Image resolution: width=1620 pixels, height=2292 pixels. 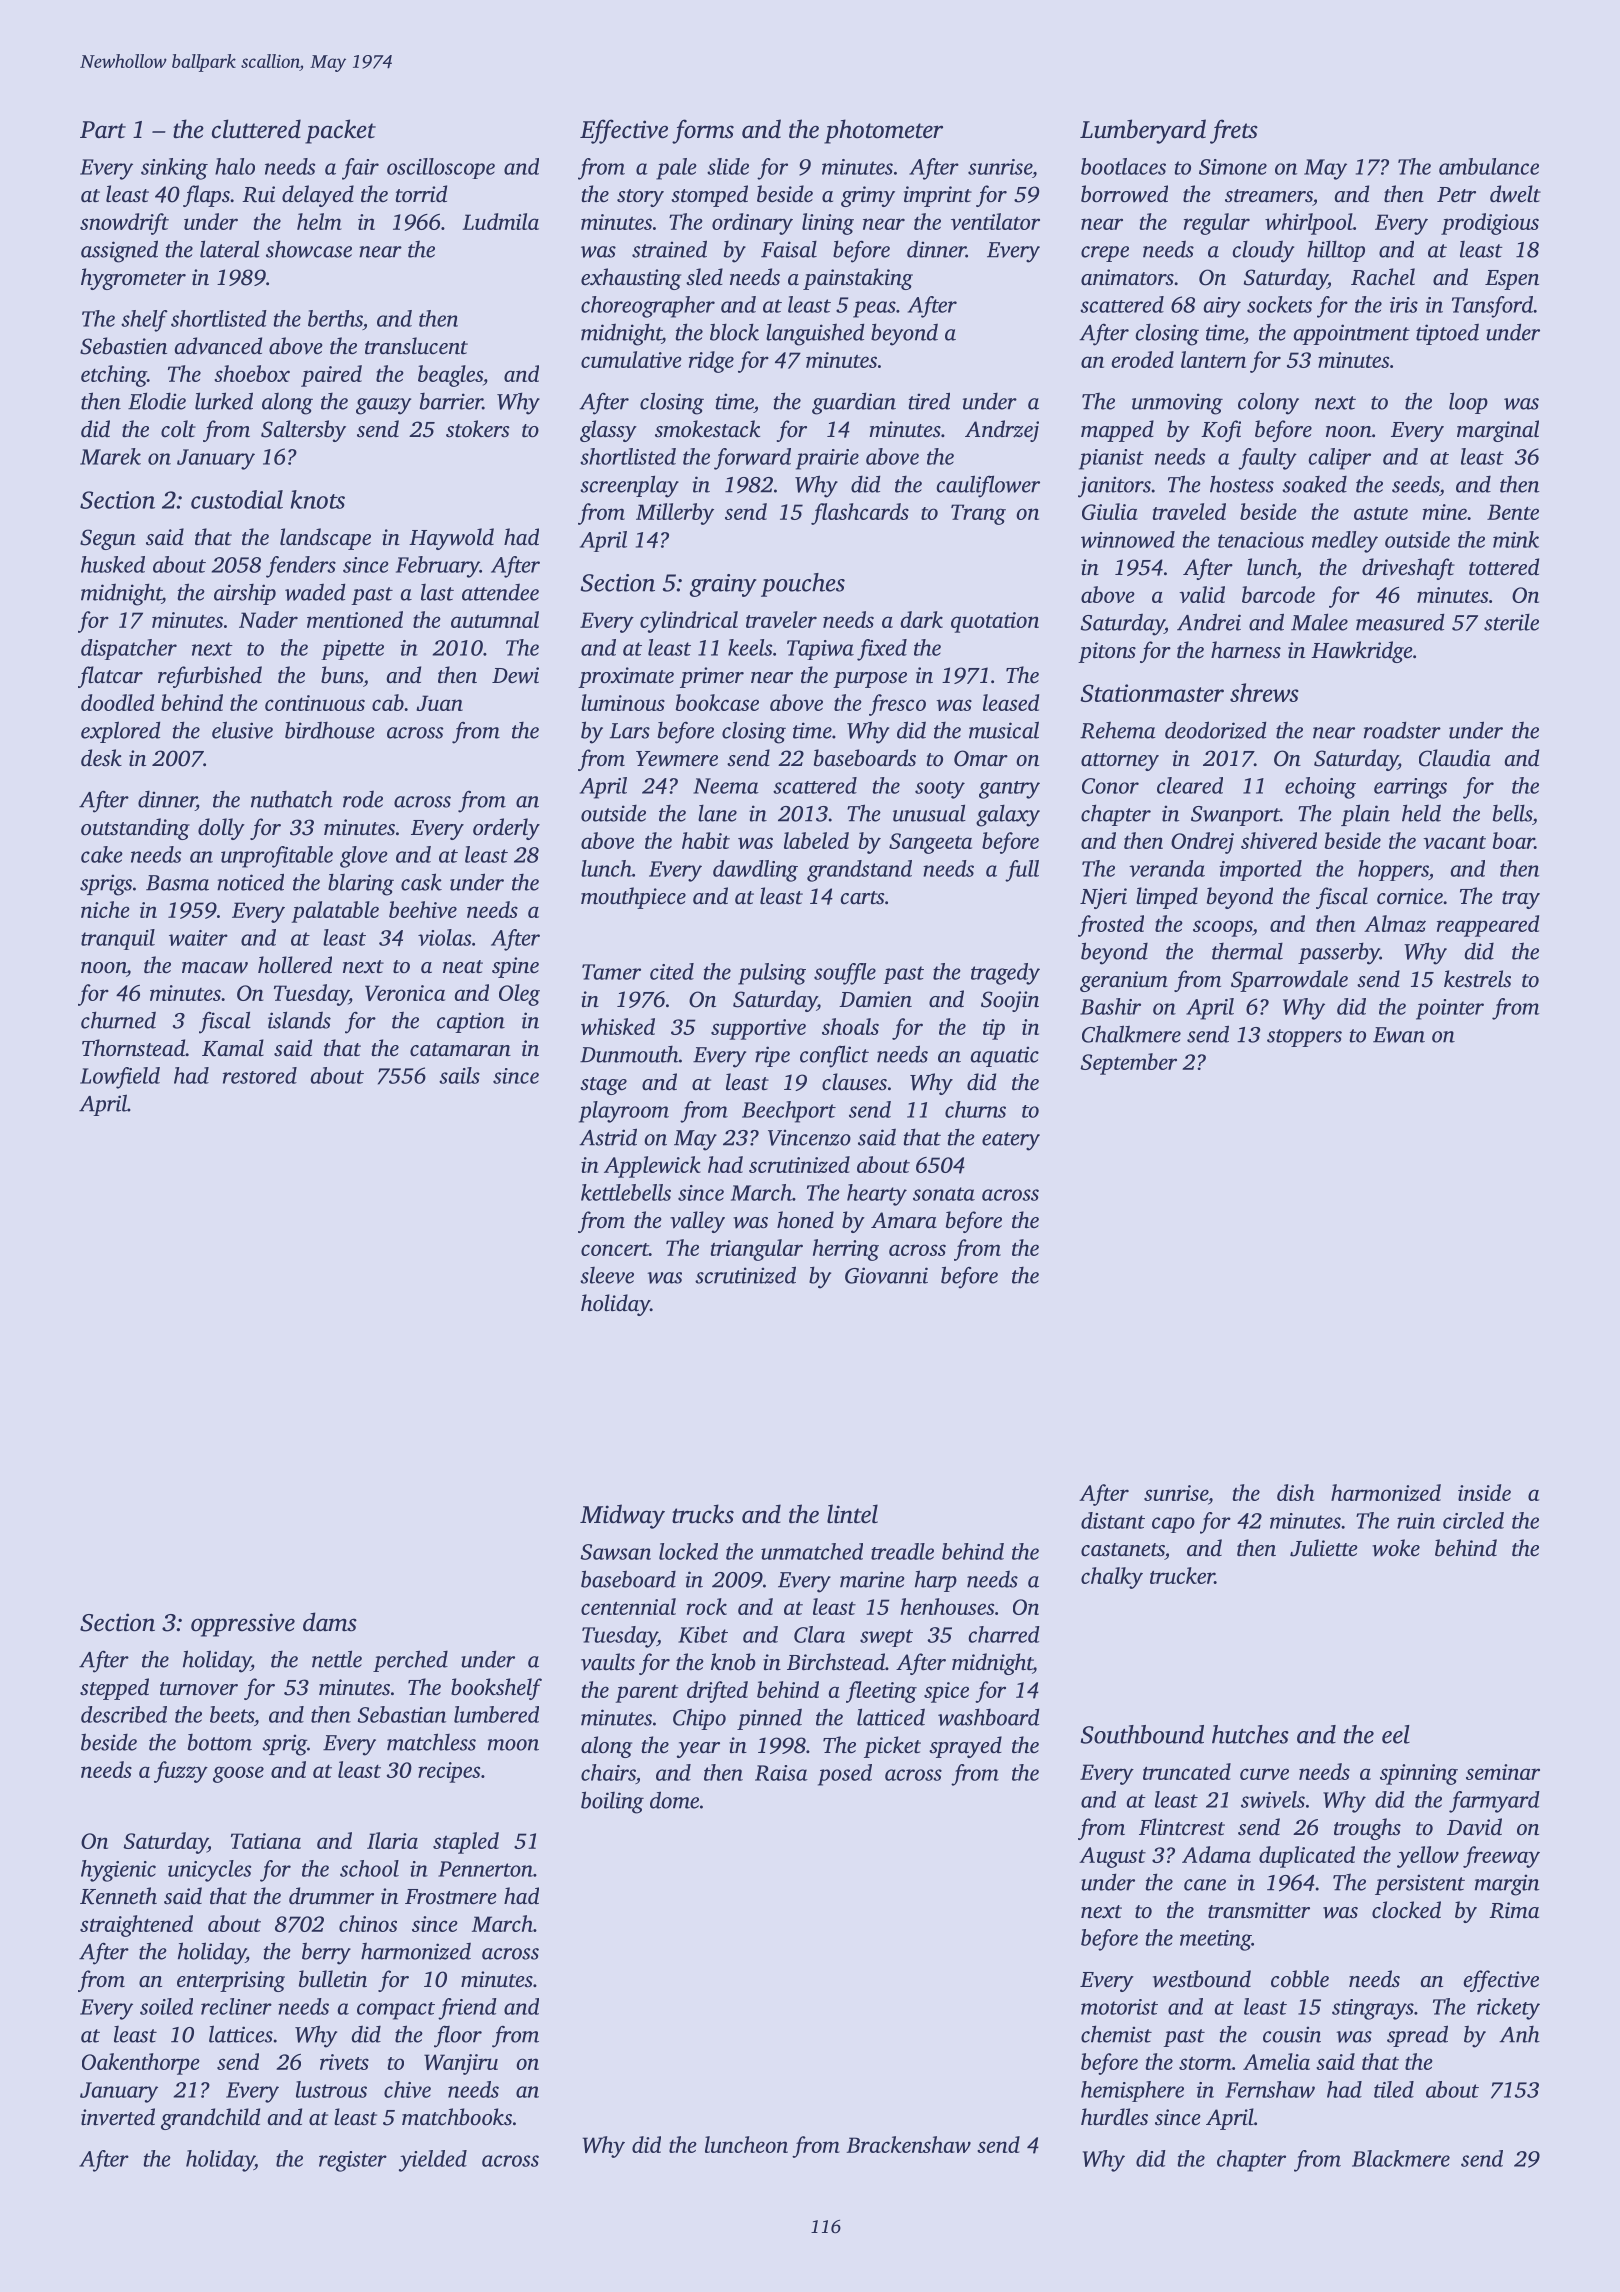 I want to click on register, so click(x=353, y=2161).
